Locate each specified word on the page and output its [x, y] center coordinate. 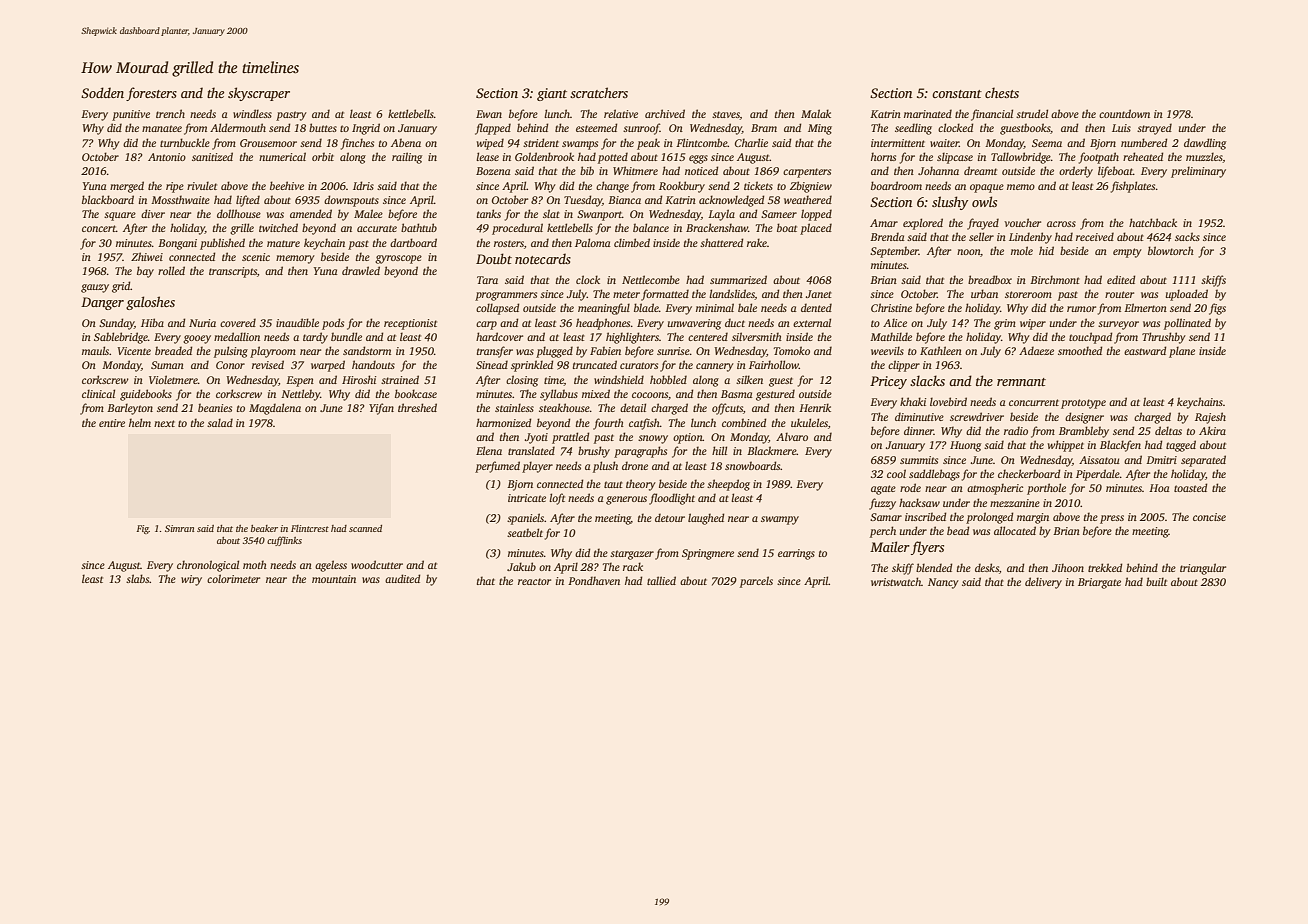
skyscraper [259, 94]
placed [816, 229]
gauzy [95, 288]
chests [1002, 92]
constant [957, 94]
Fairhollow [774, 364]
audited [402, 578]
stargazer [632, 555]
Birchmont [1055, 279]
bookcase [416, 393]
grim [1005, 324]
